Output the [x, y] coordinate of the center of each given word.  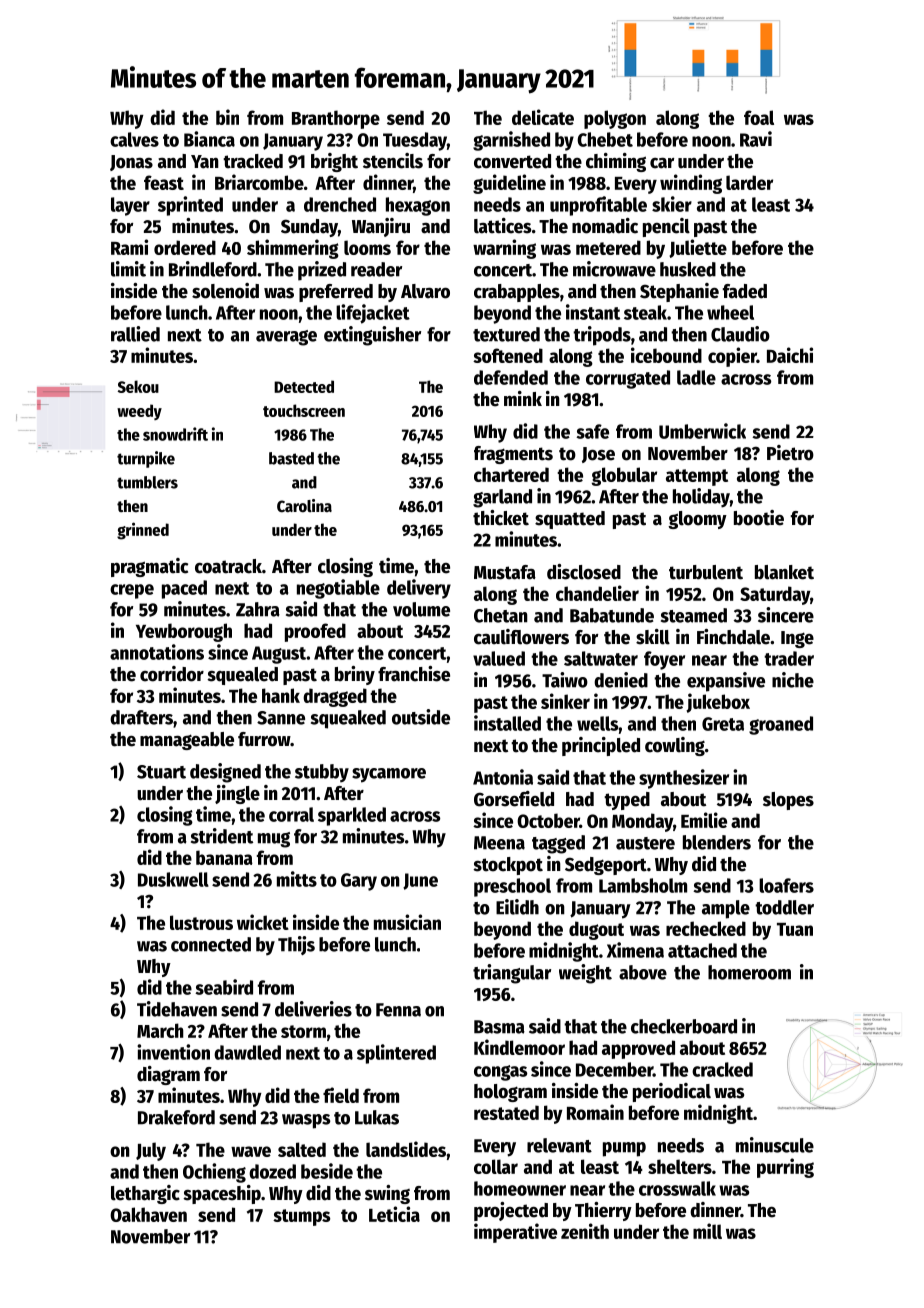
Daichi [790, 355]
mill [707, 1231]
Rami [129, 247]
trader [789, 658]
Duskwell [173, 879]
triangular [512, 974]
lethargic [145, 1194]
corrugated [628, 379]
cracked [722, 1069]
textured [506, 334]
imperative [515, 1233]
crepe [132, 591]
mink [523, 398]
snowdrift [175, 434]
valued [499, 658]
